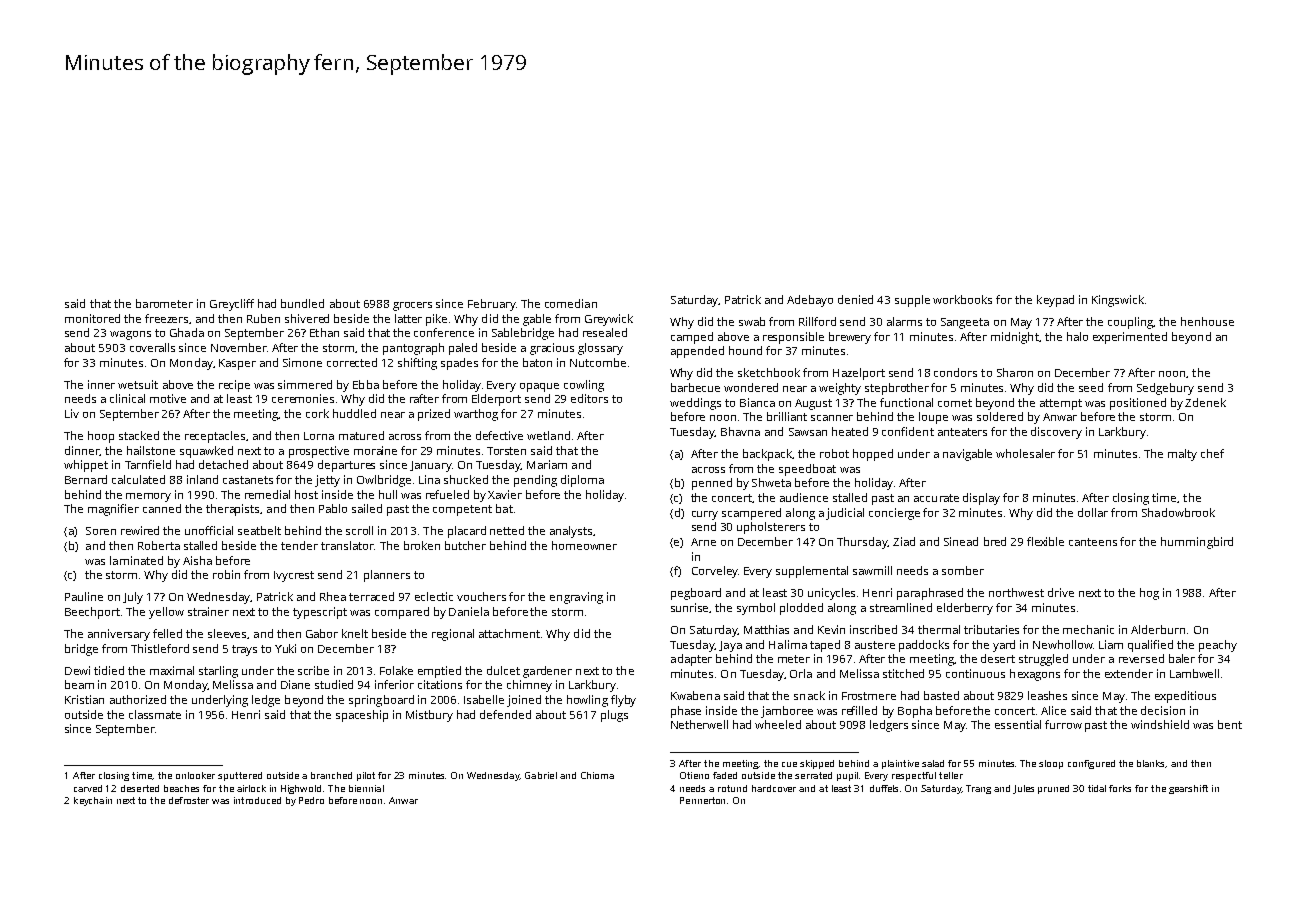 The height and width of the page is (924, 1308). What do you see at coordinates (466, 479) in the page?
I see `shucked` at bounding box center [466, 479].
